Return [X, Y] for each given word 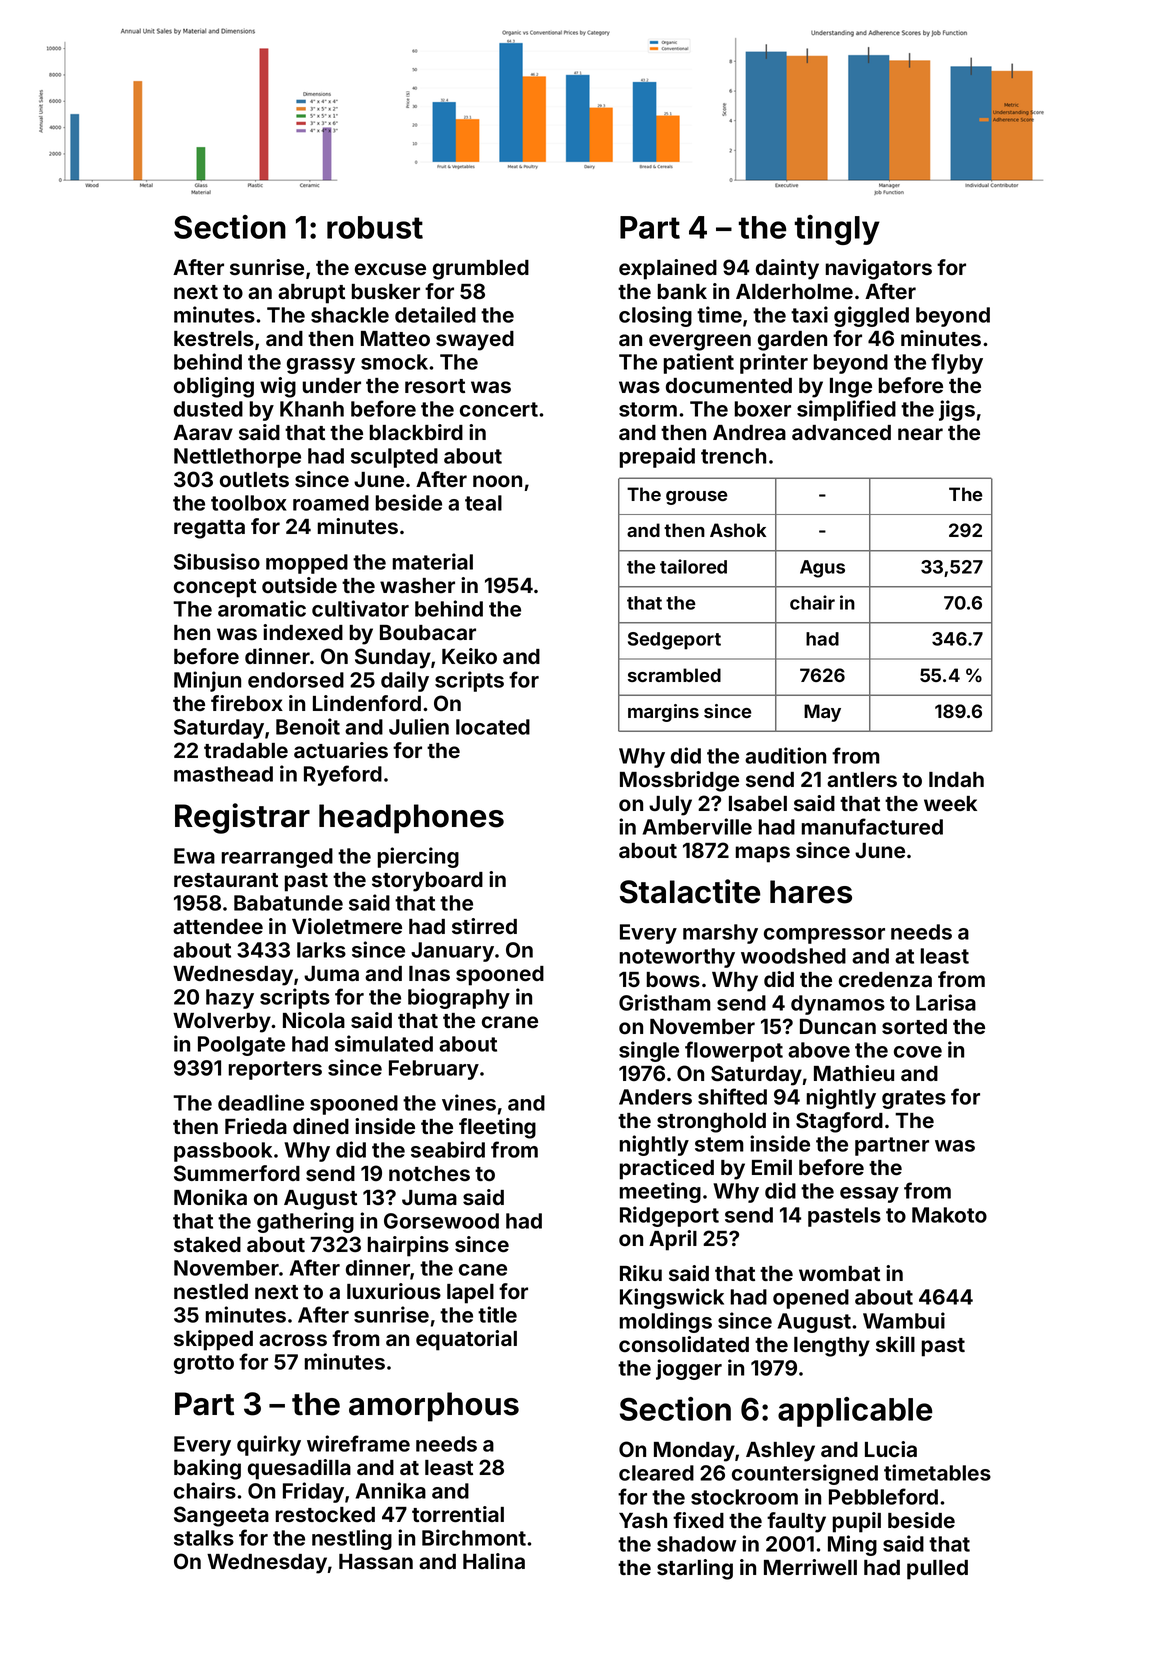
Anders [655, 1097]
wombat [839, 1274]
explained [668, 269]
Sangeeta [221, 1516]
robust [375, 227]
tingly [837, 230]
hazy [230, 999]
